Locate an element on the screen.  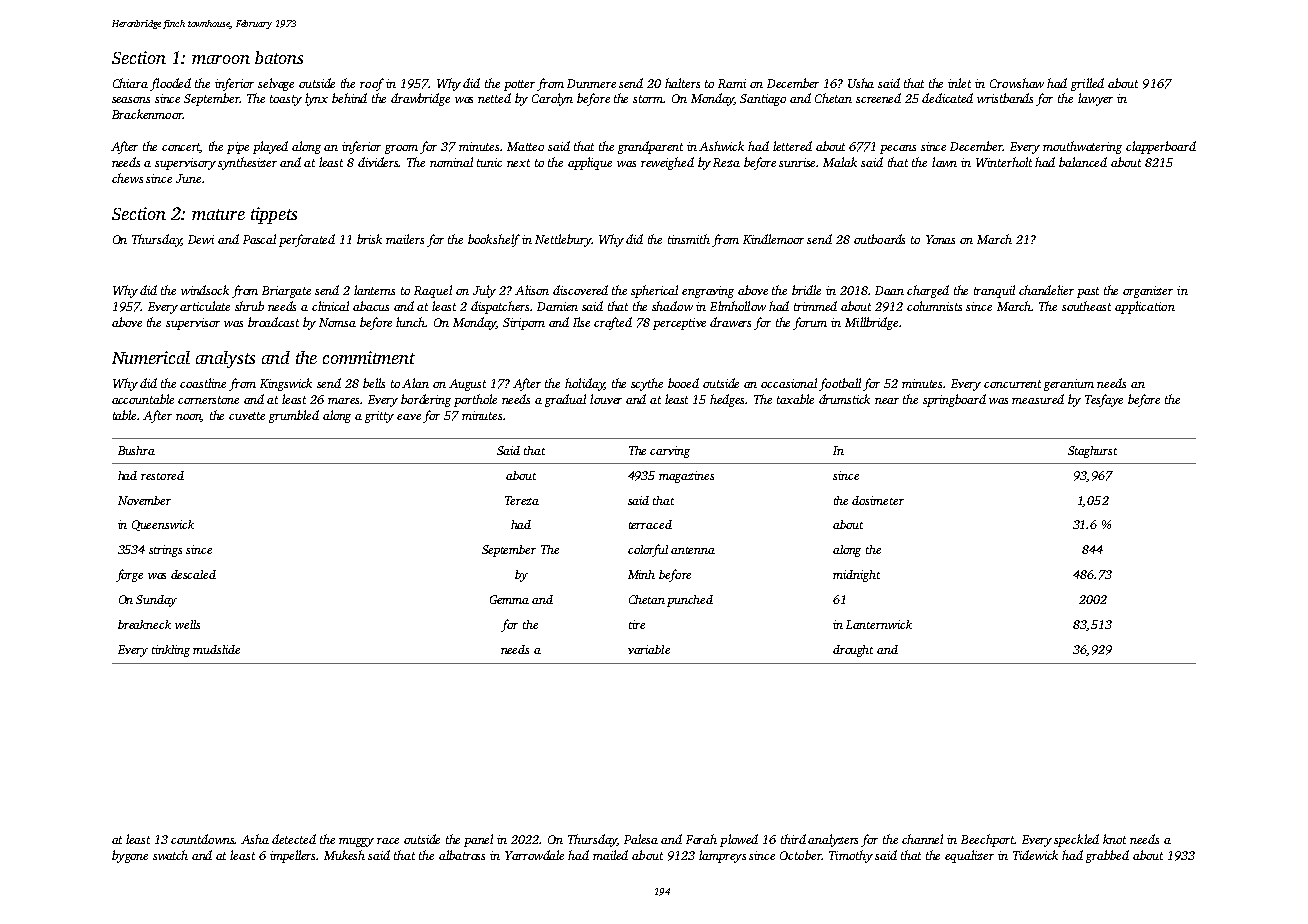
swatch is located at coordinates (170, 855).
